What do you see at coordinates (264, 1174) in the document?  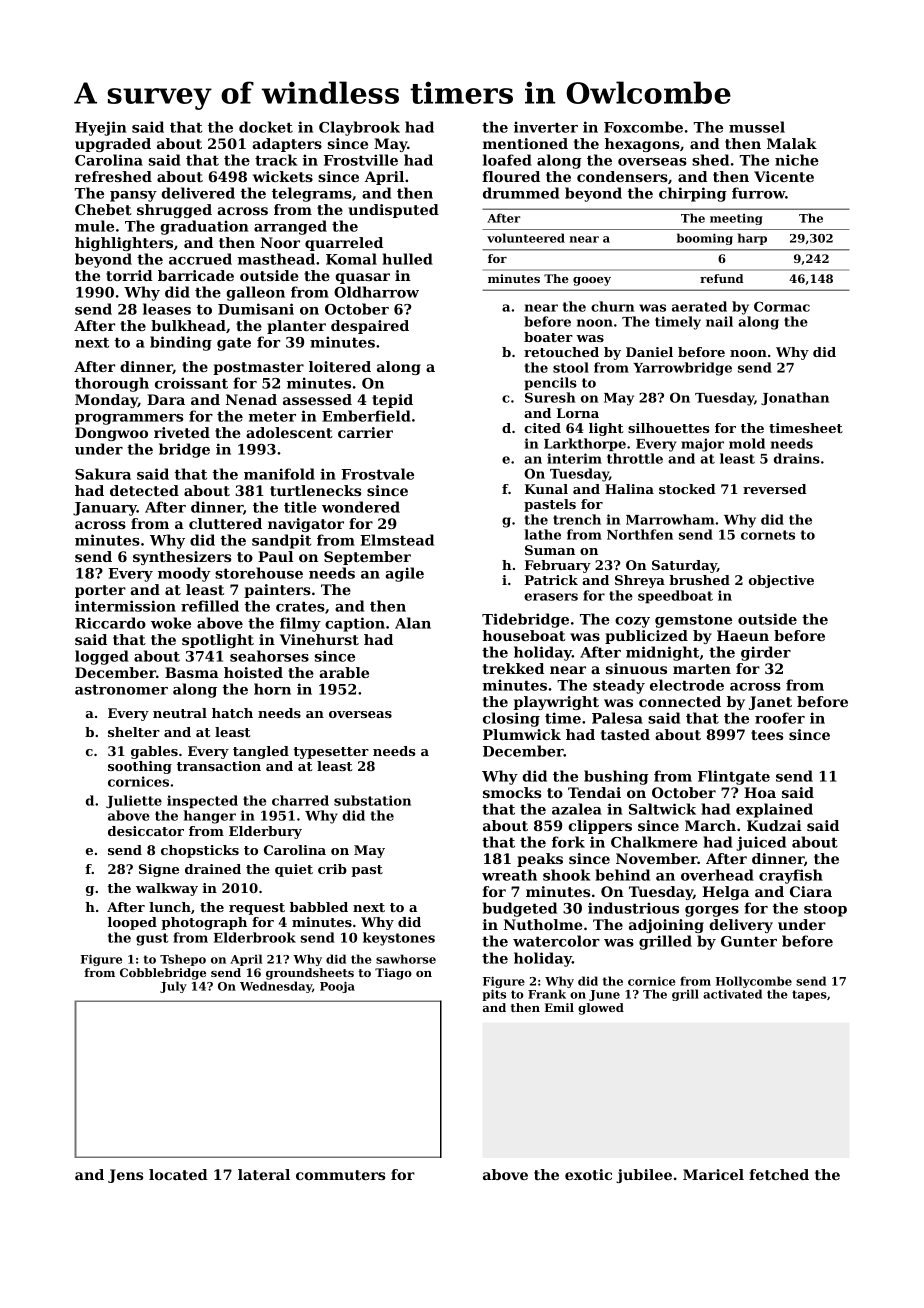 I see `lateral` at bounding box center [264, 1174].
